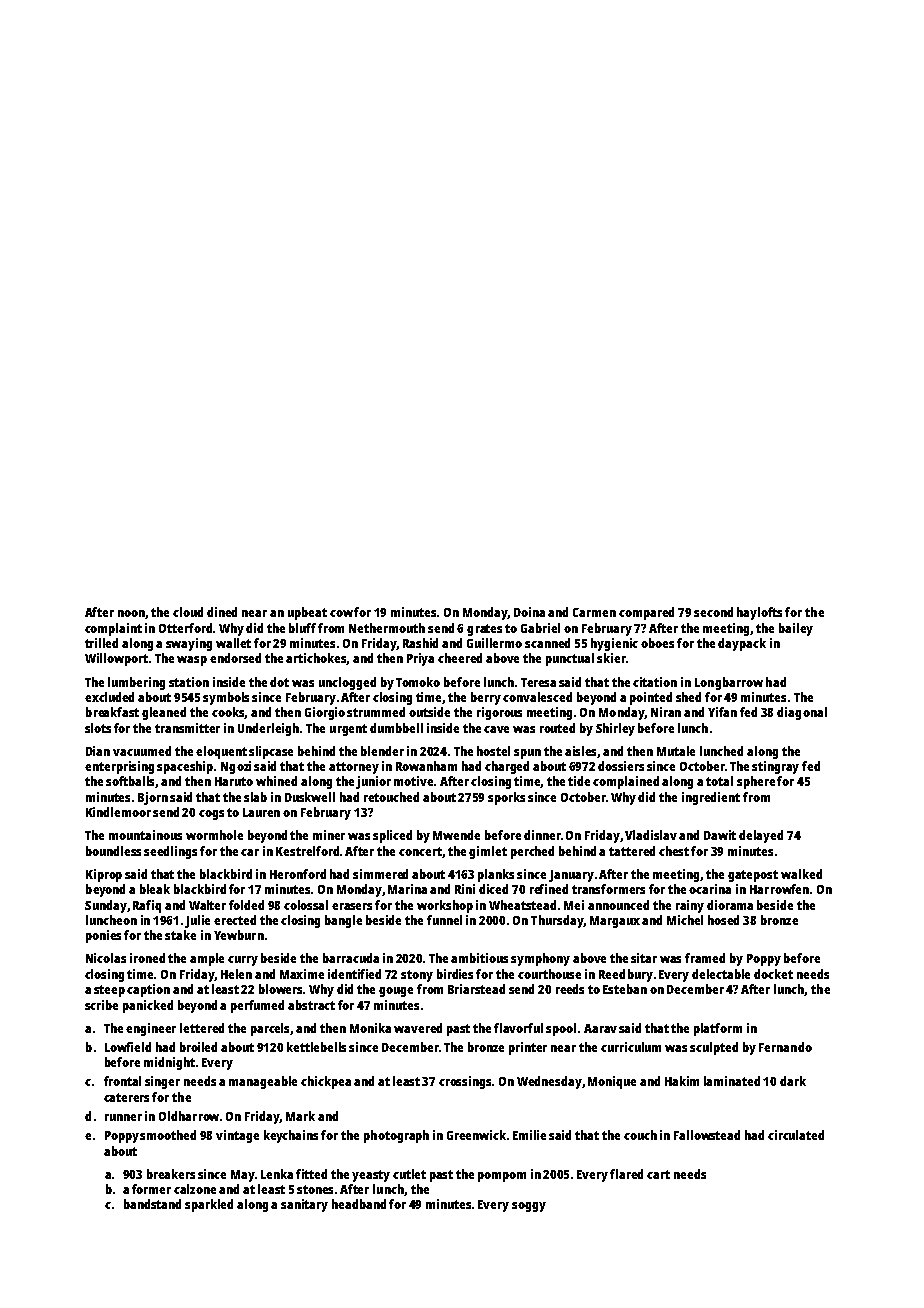  What do you see at coordinates (109, 991) in the page?
I see `steep` at bounding box center [109, 991].
